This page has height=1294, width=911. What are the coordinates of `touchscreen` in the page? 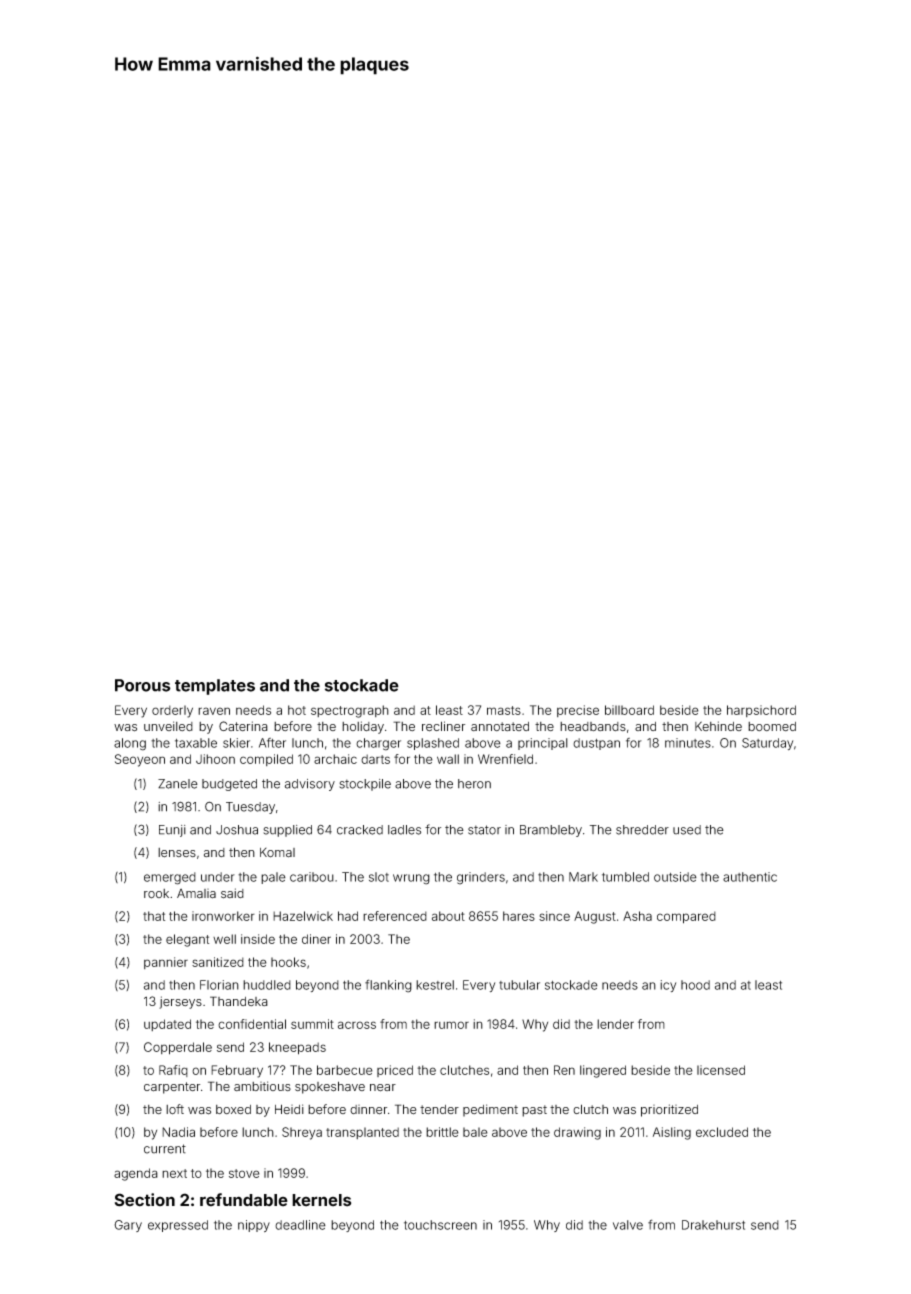 It's located at (440, 1225).
